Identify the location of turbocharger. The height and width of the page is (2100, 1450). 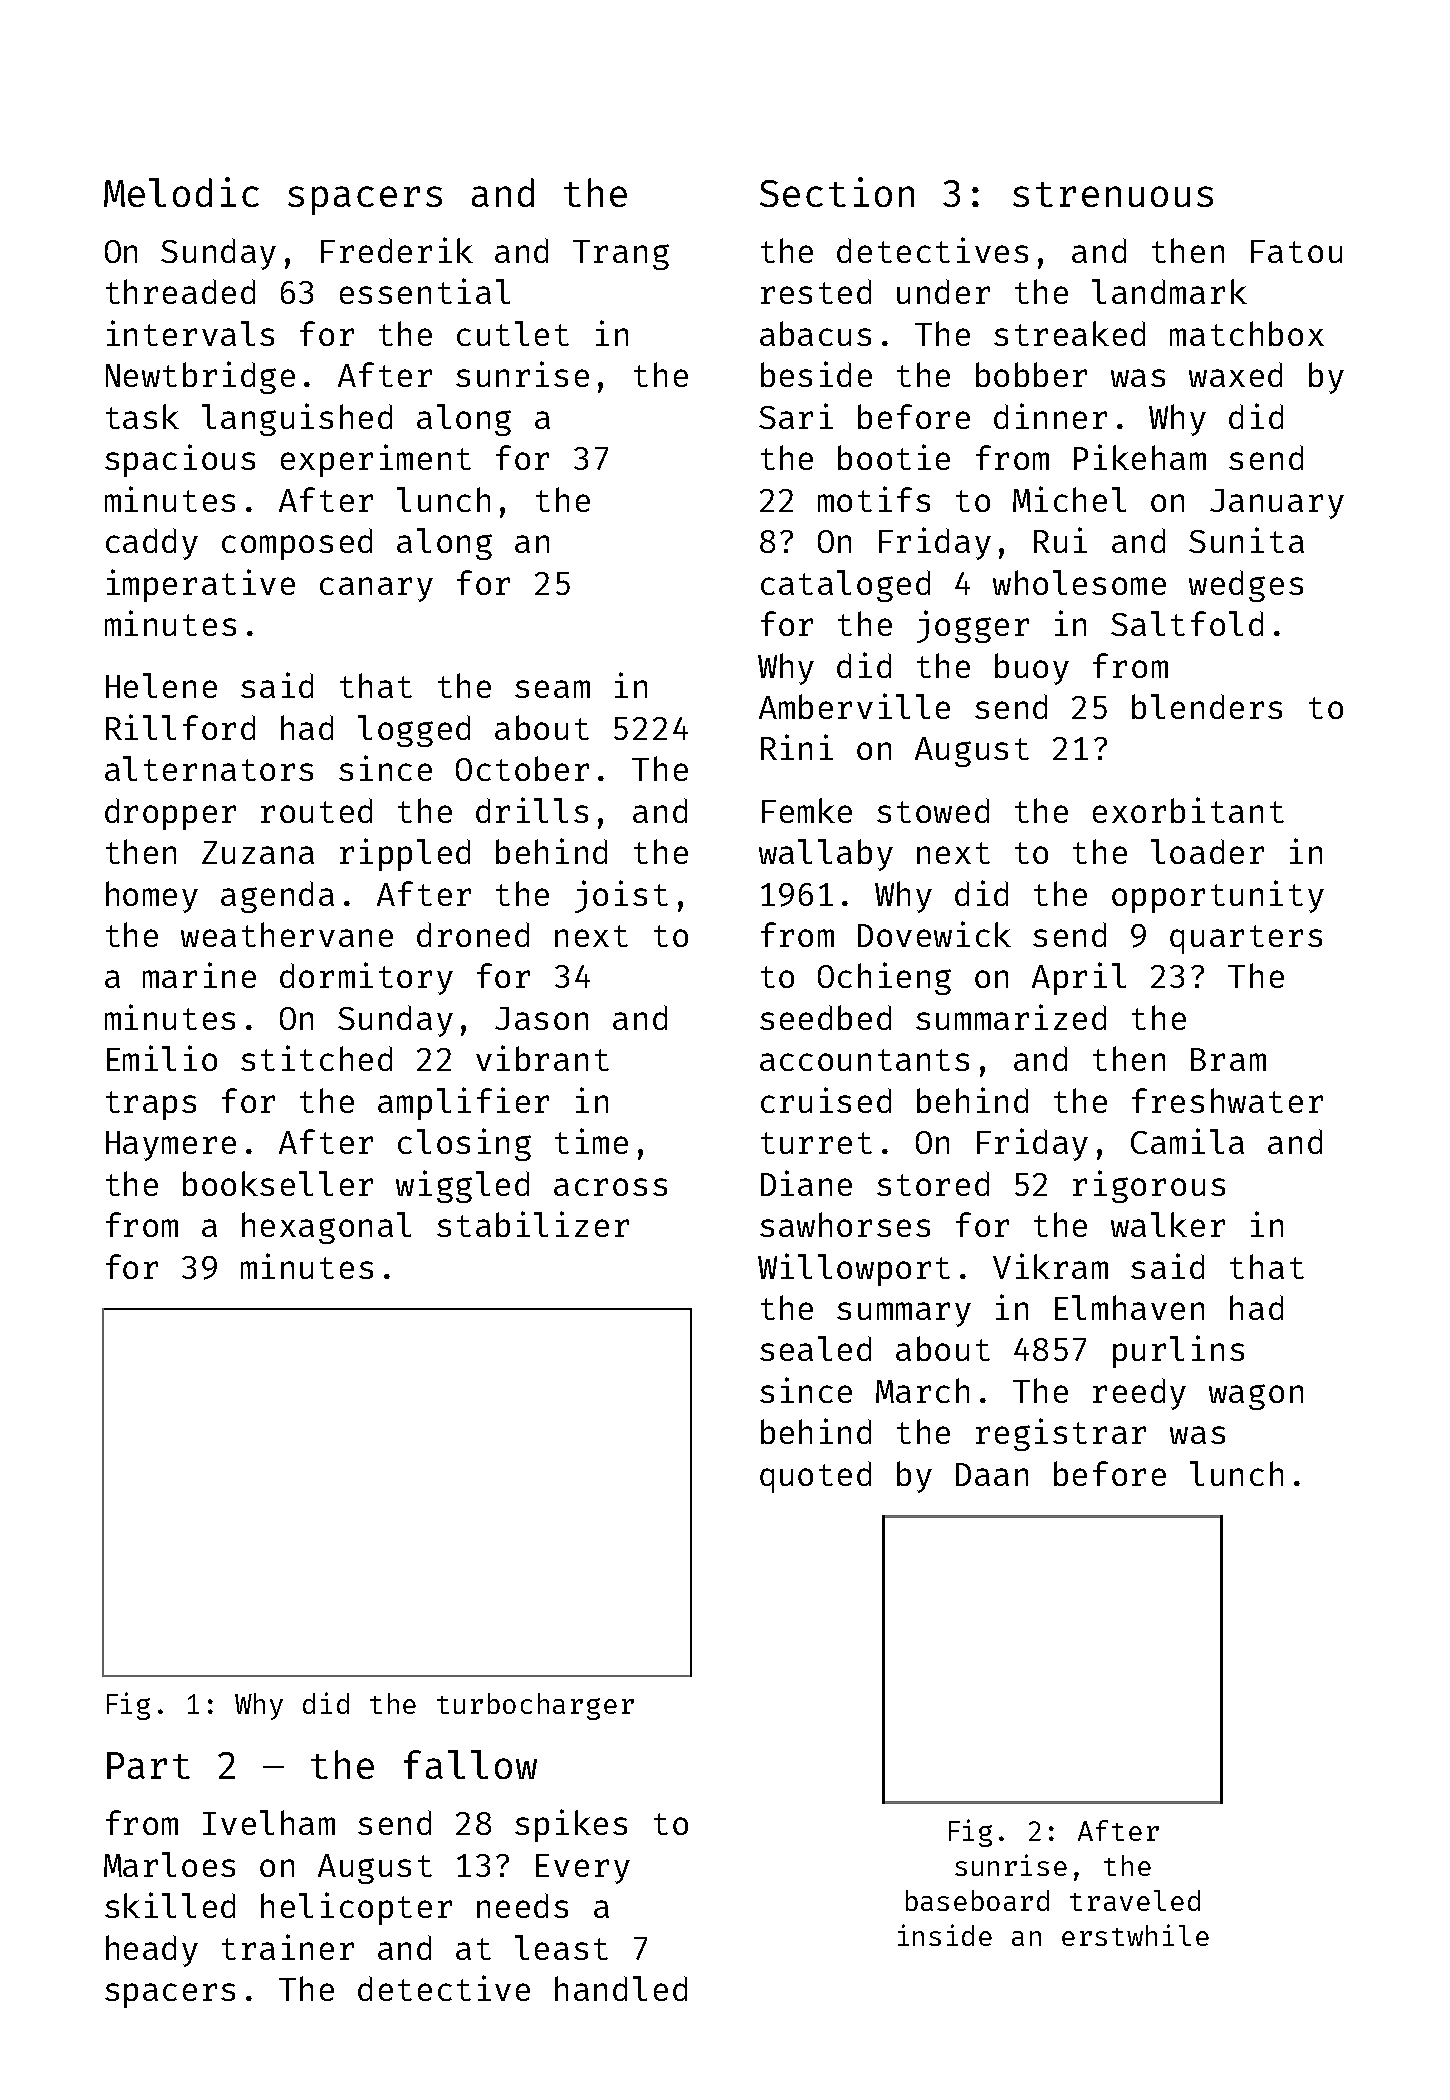
(535, 1706).
